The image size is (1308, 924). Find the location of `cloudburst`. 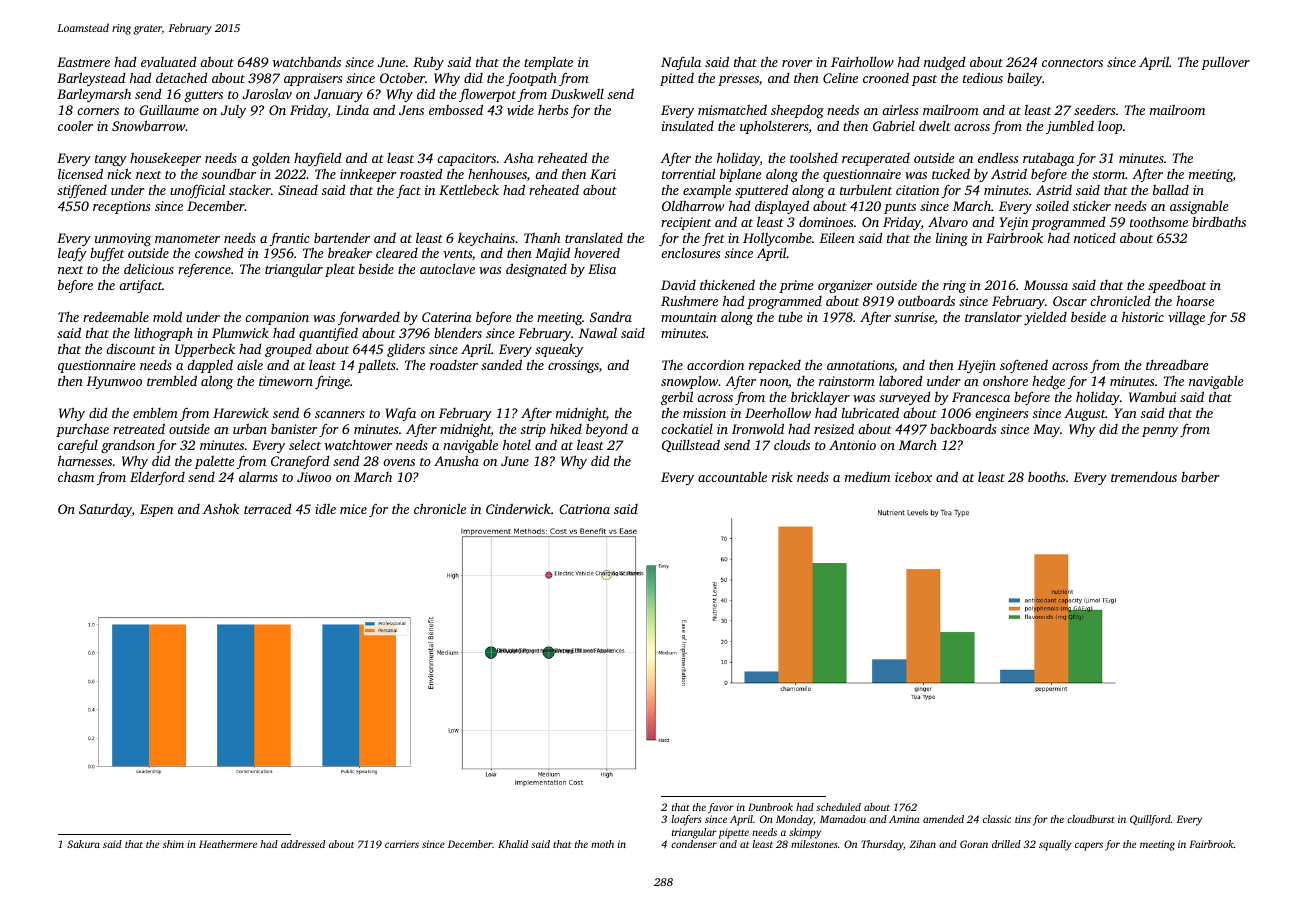

cloudburst is located at coordinates (1091, 819).
